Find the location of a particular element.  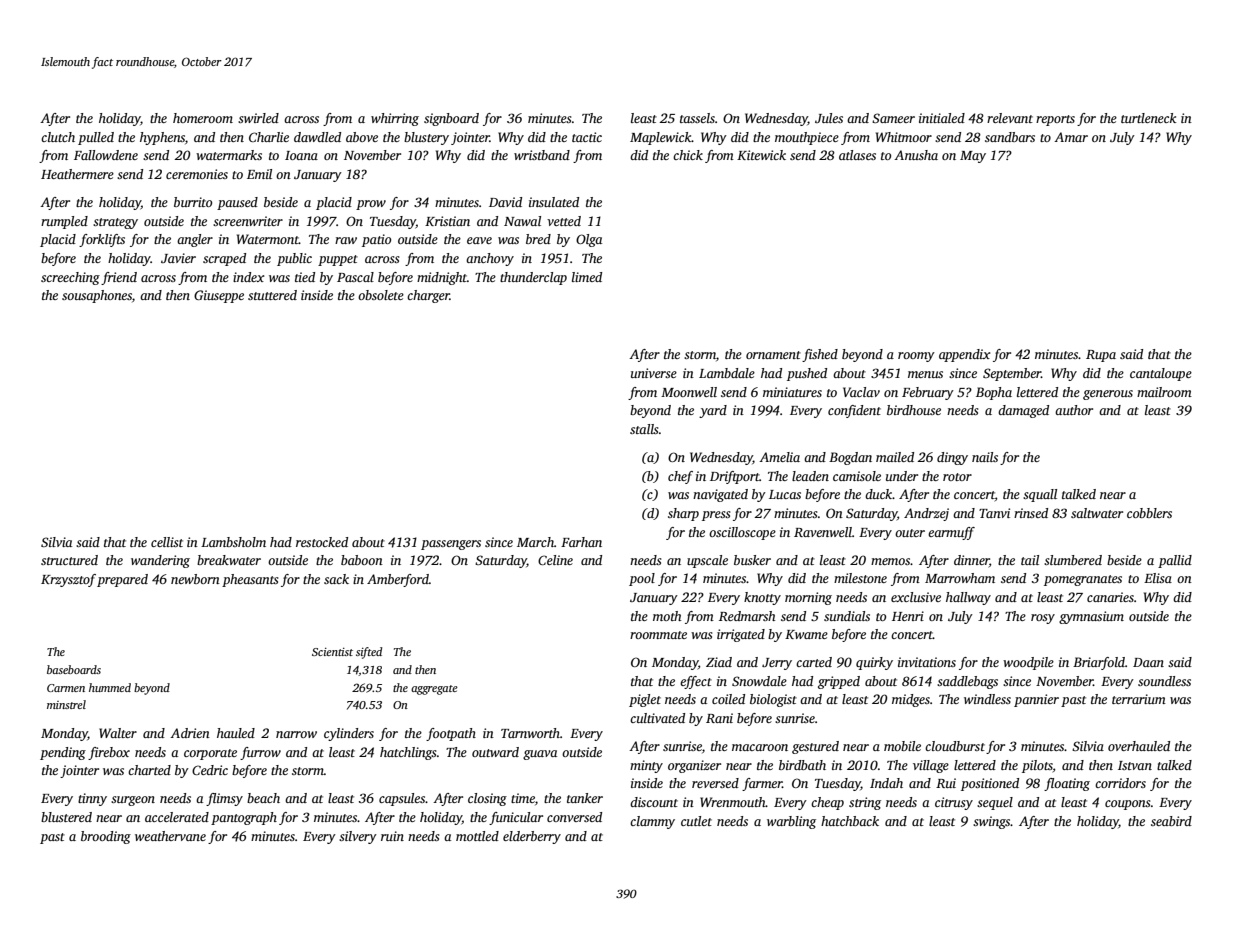

signboard is located at coordinates (451, 119).
